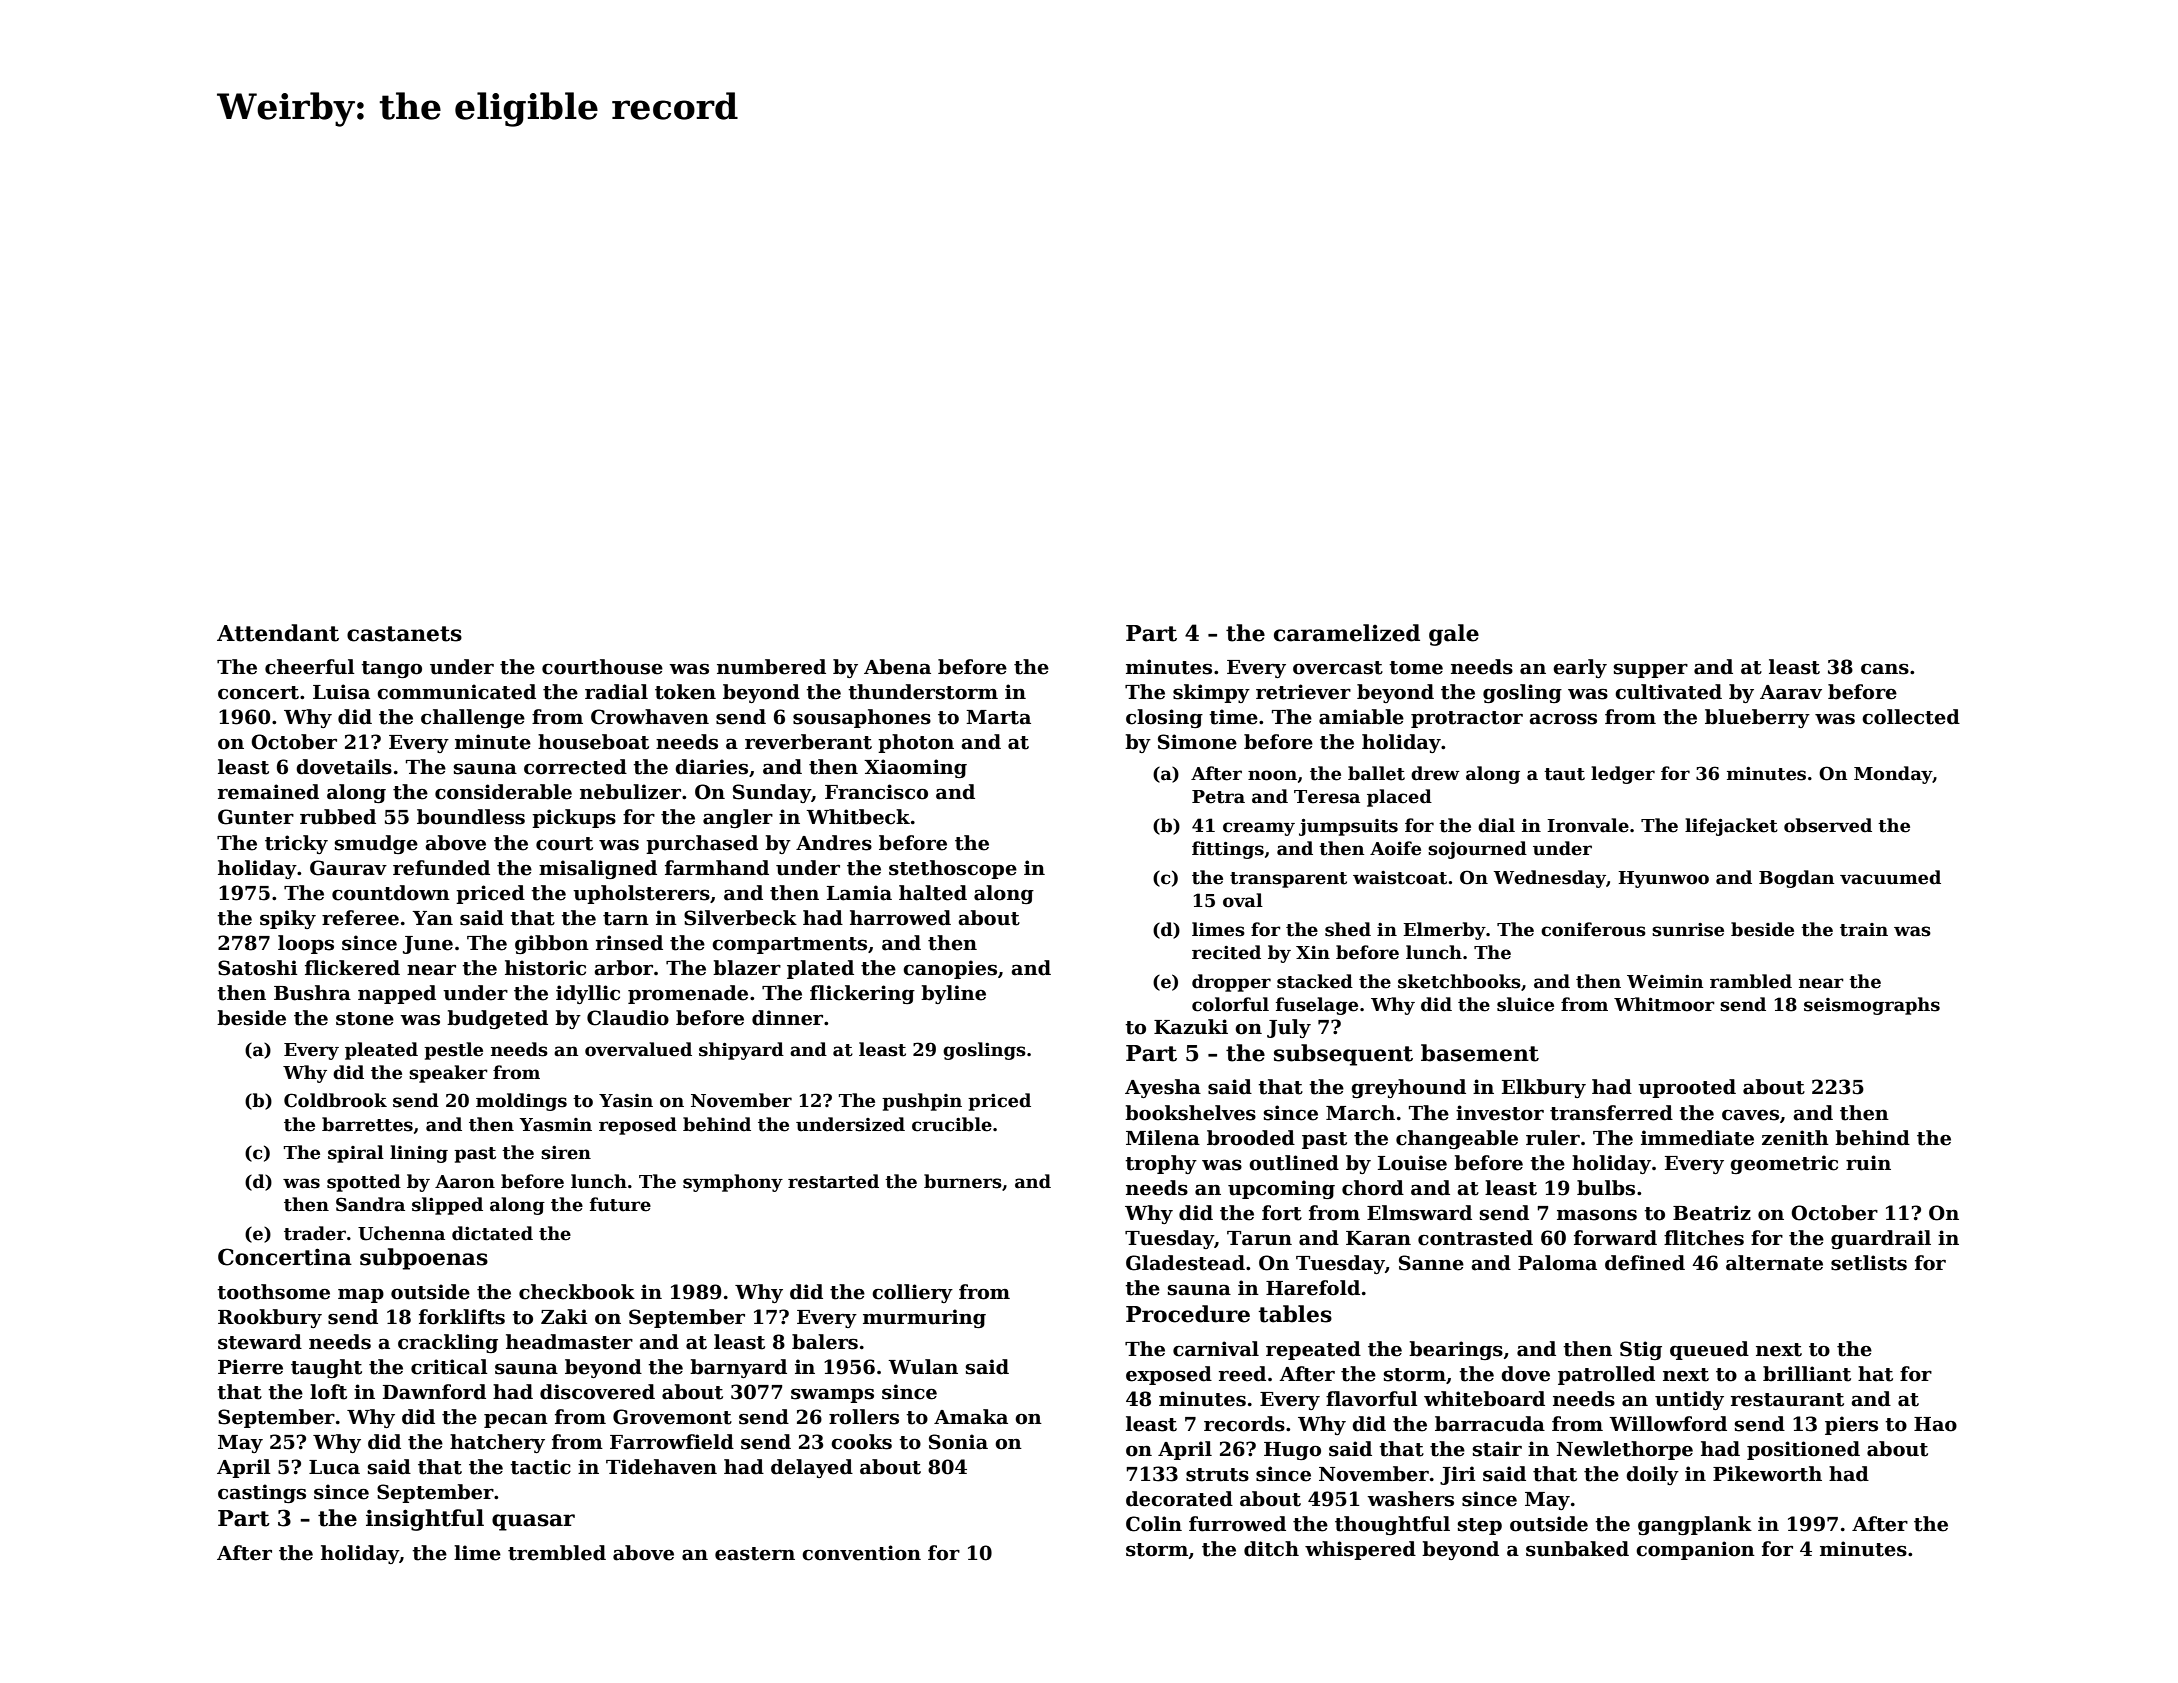 This screenshot has width=2178, height=1683. I want to click on future, so click(620, 1204).
